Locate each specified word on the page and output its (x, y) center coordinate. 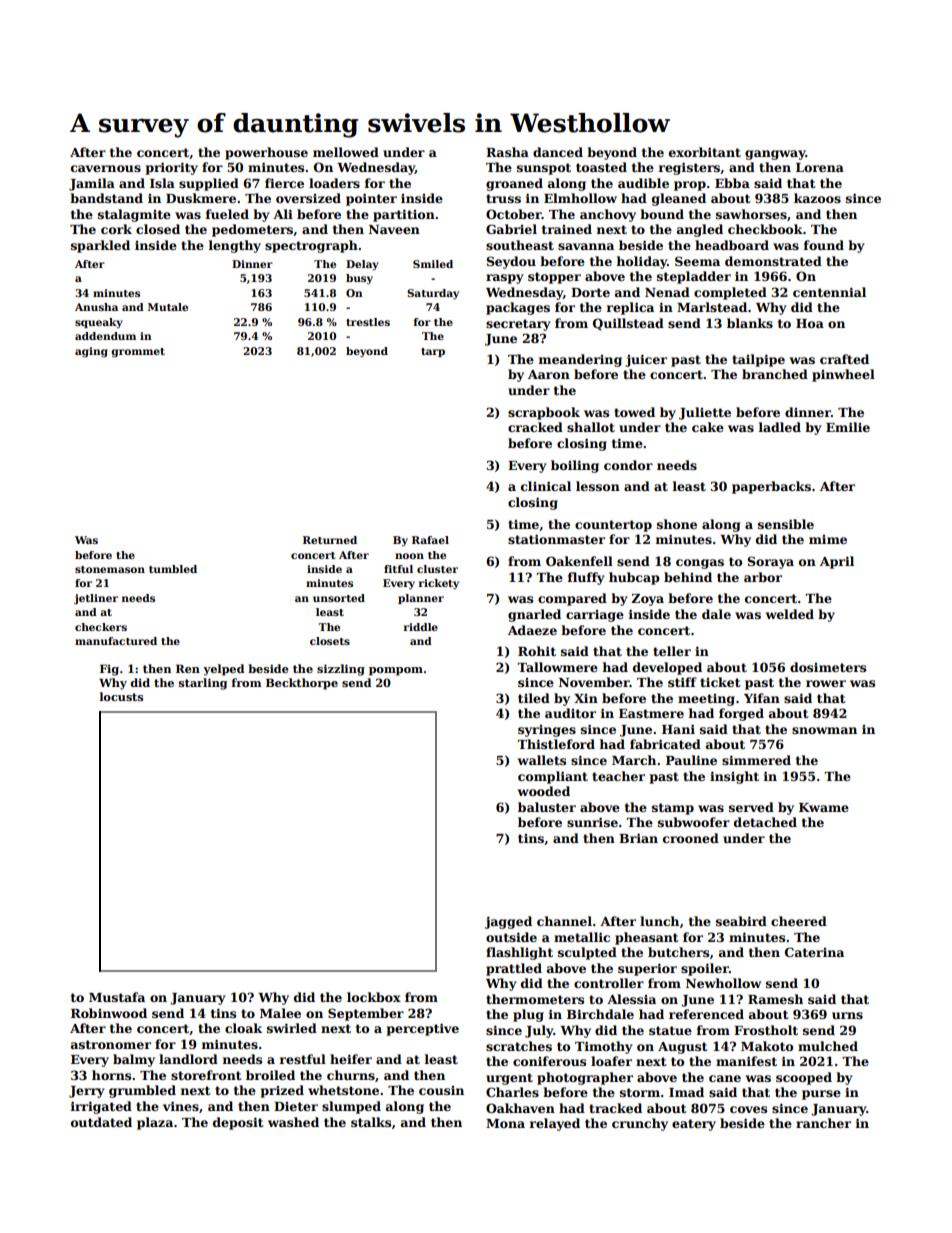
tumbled (173, 569)
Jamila (92, 184)
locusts (121, 696)
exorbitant (705, 152)
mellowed (346, 152)
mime (828, 539)
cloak (243, 1028)
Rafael (430, 540)
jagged (508, 922)
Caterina (814, 952)
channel (564, 921)
